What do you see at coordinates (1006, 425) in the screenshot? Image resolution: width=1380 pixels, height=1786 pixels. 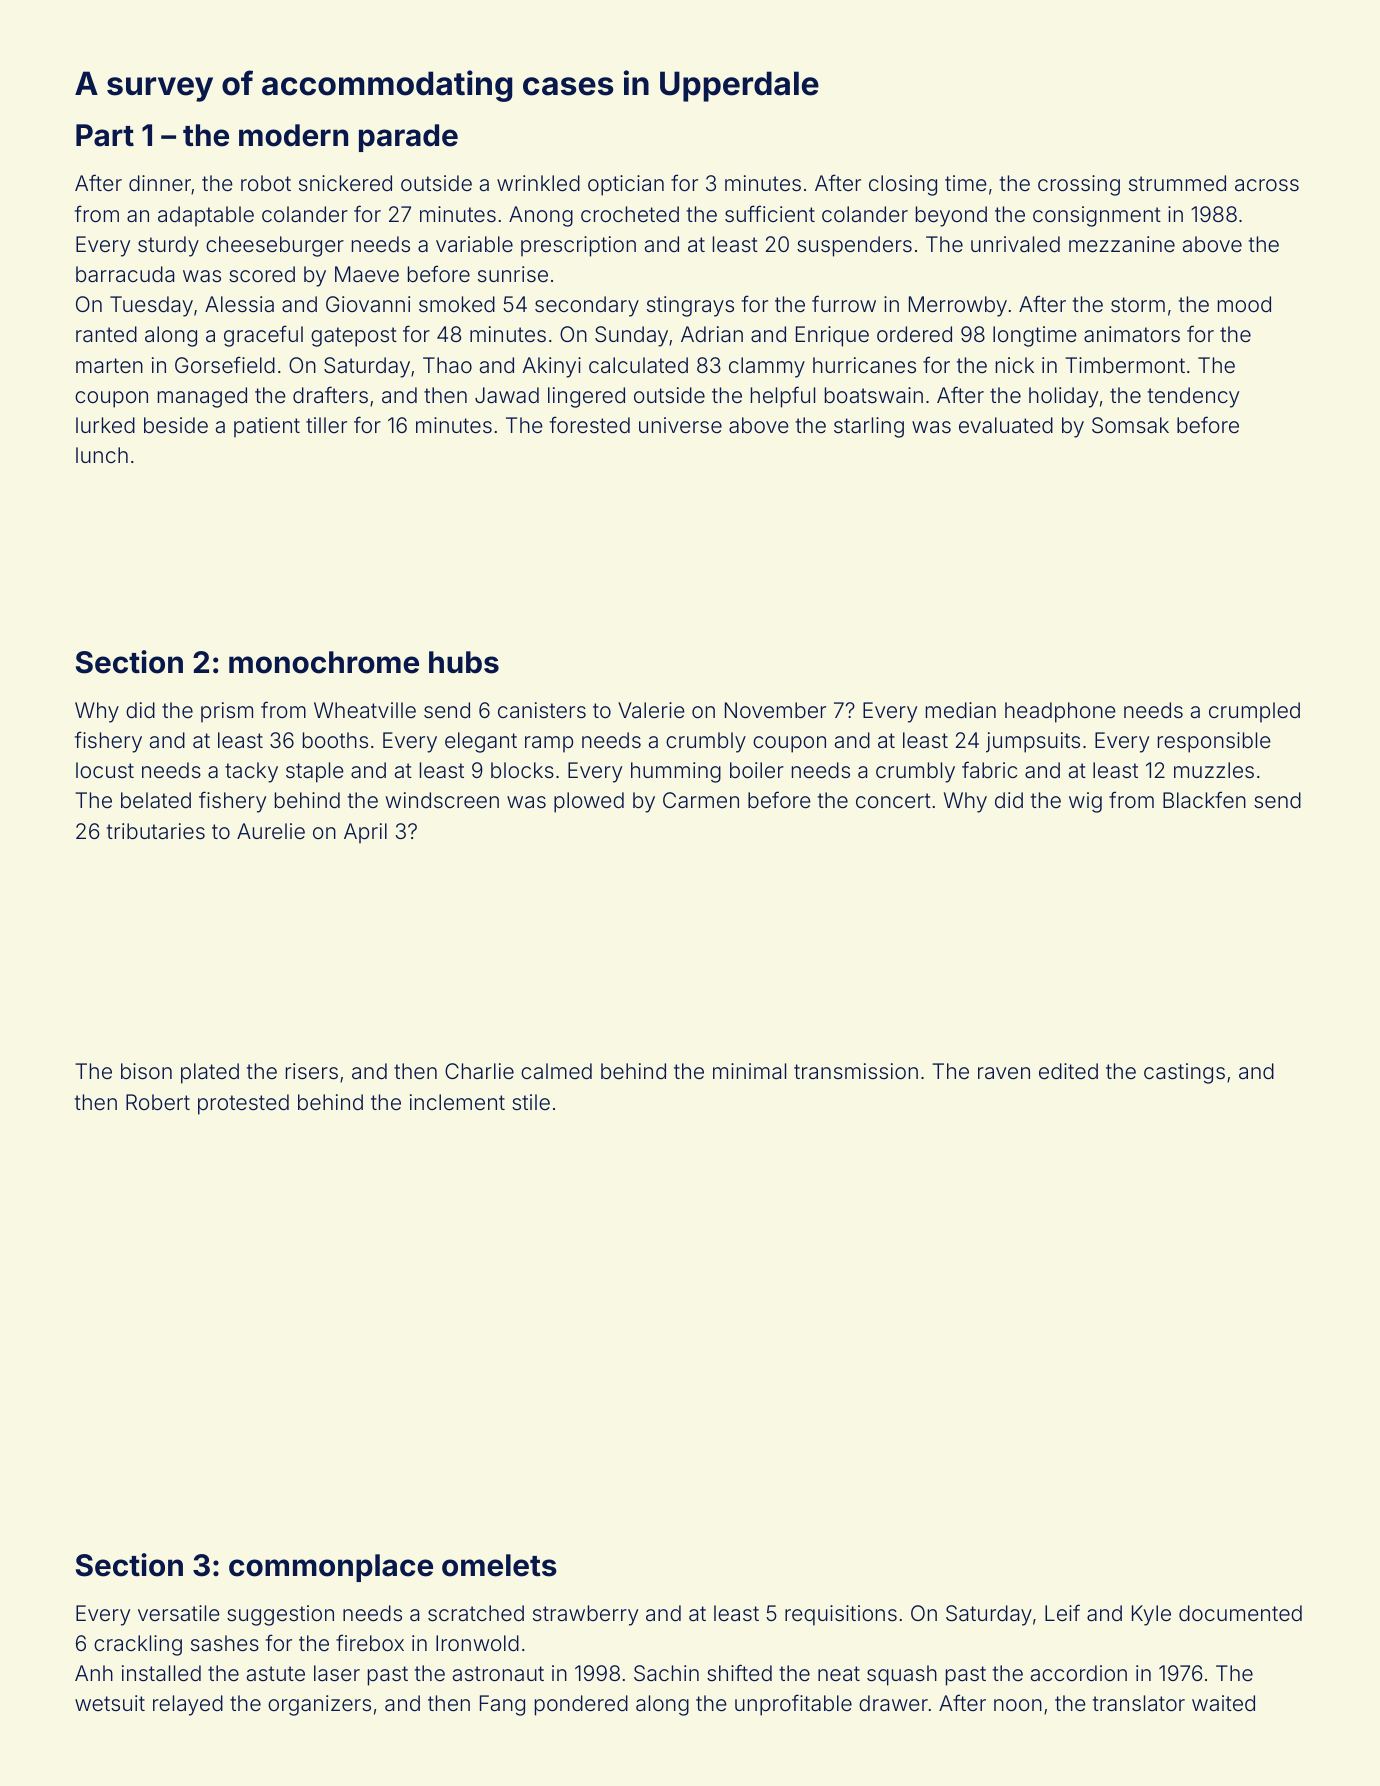 I see `evaluated` at bounding box center [1006, 425].
